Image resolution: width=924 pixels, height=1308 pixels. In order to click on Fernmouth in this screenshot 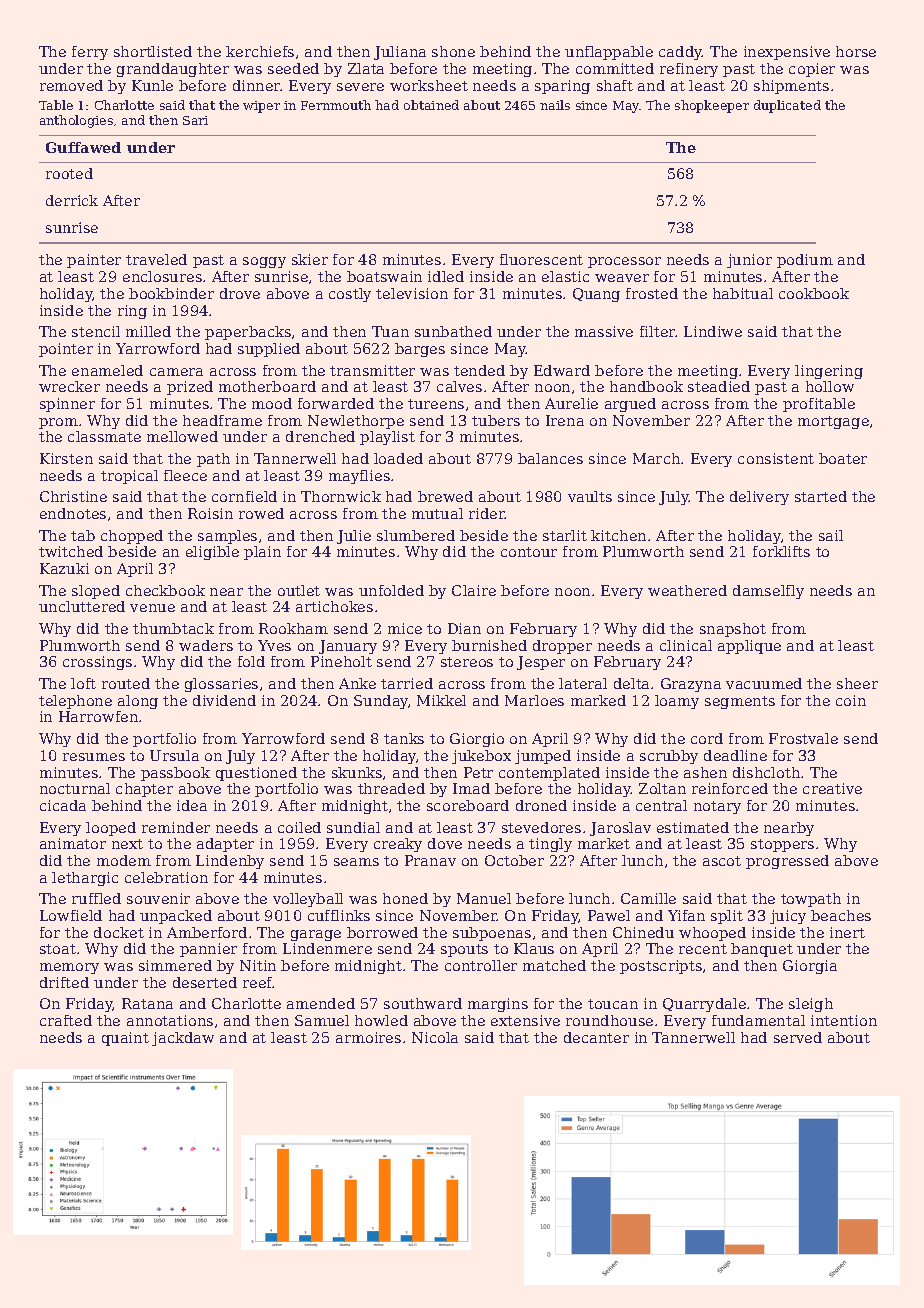, I will do `click(336, 105)`.
